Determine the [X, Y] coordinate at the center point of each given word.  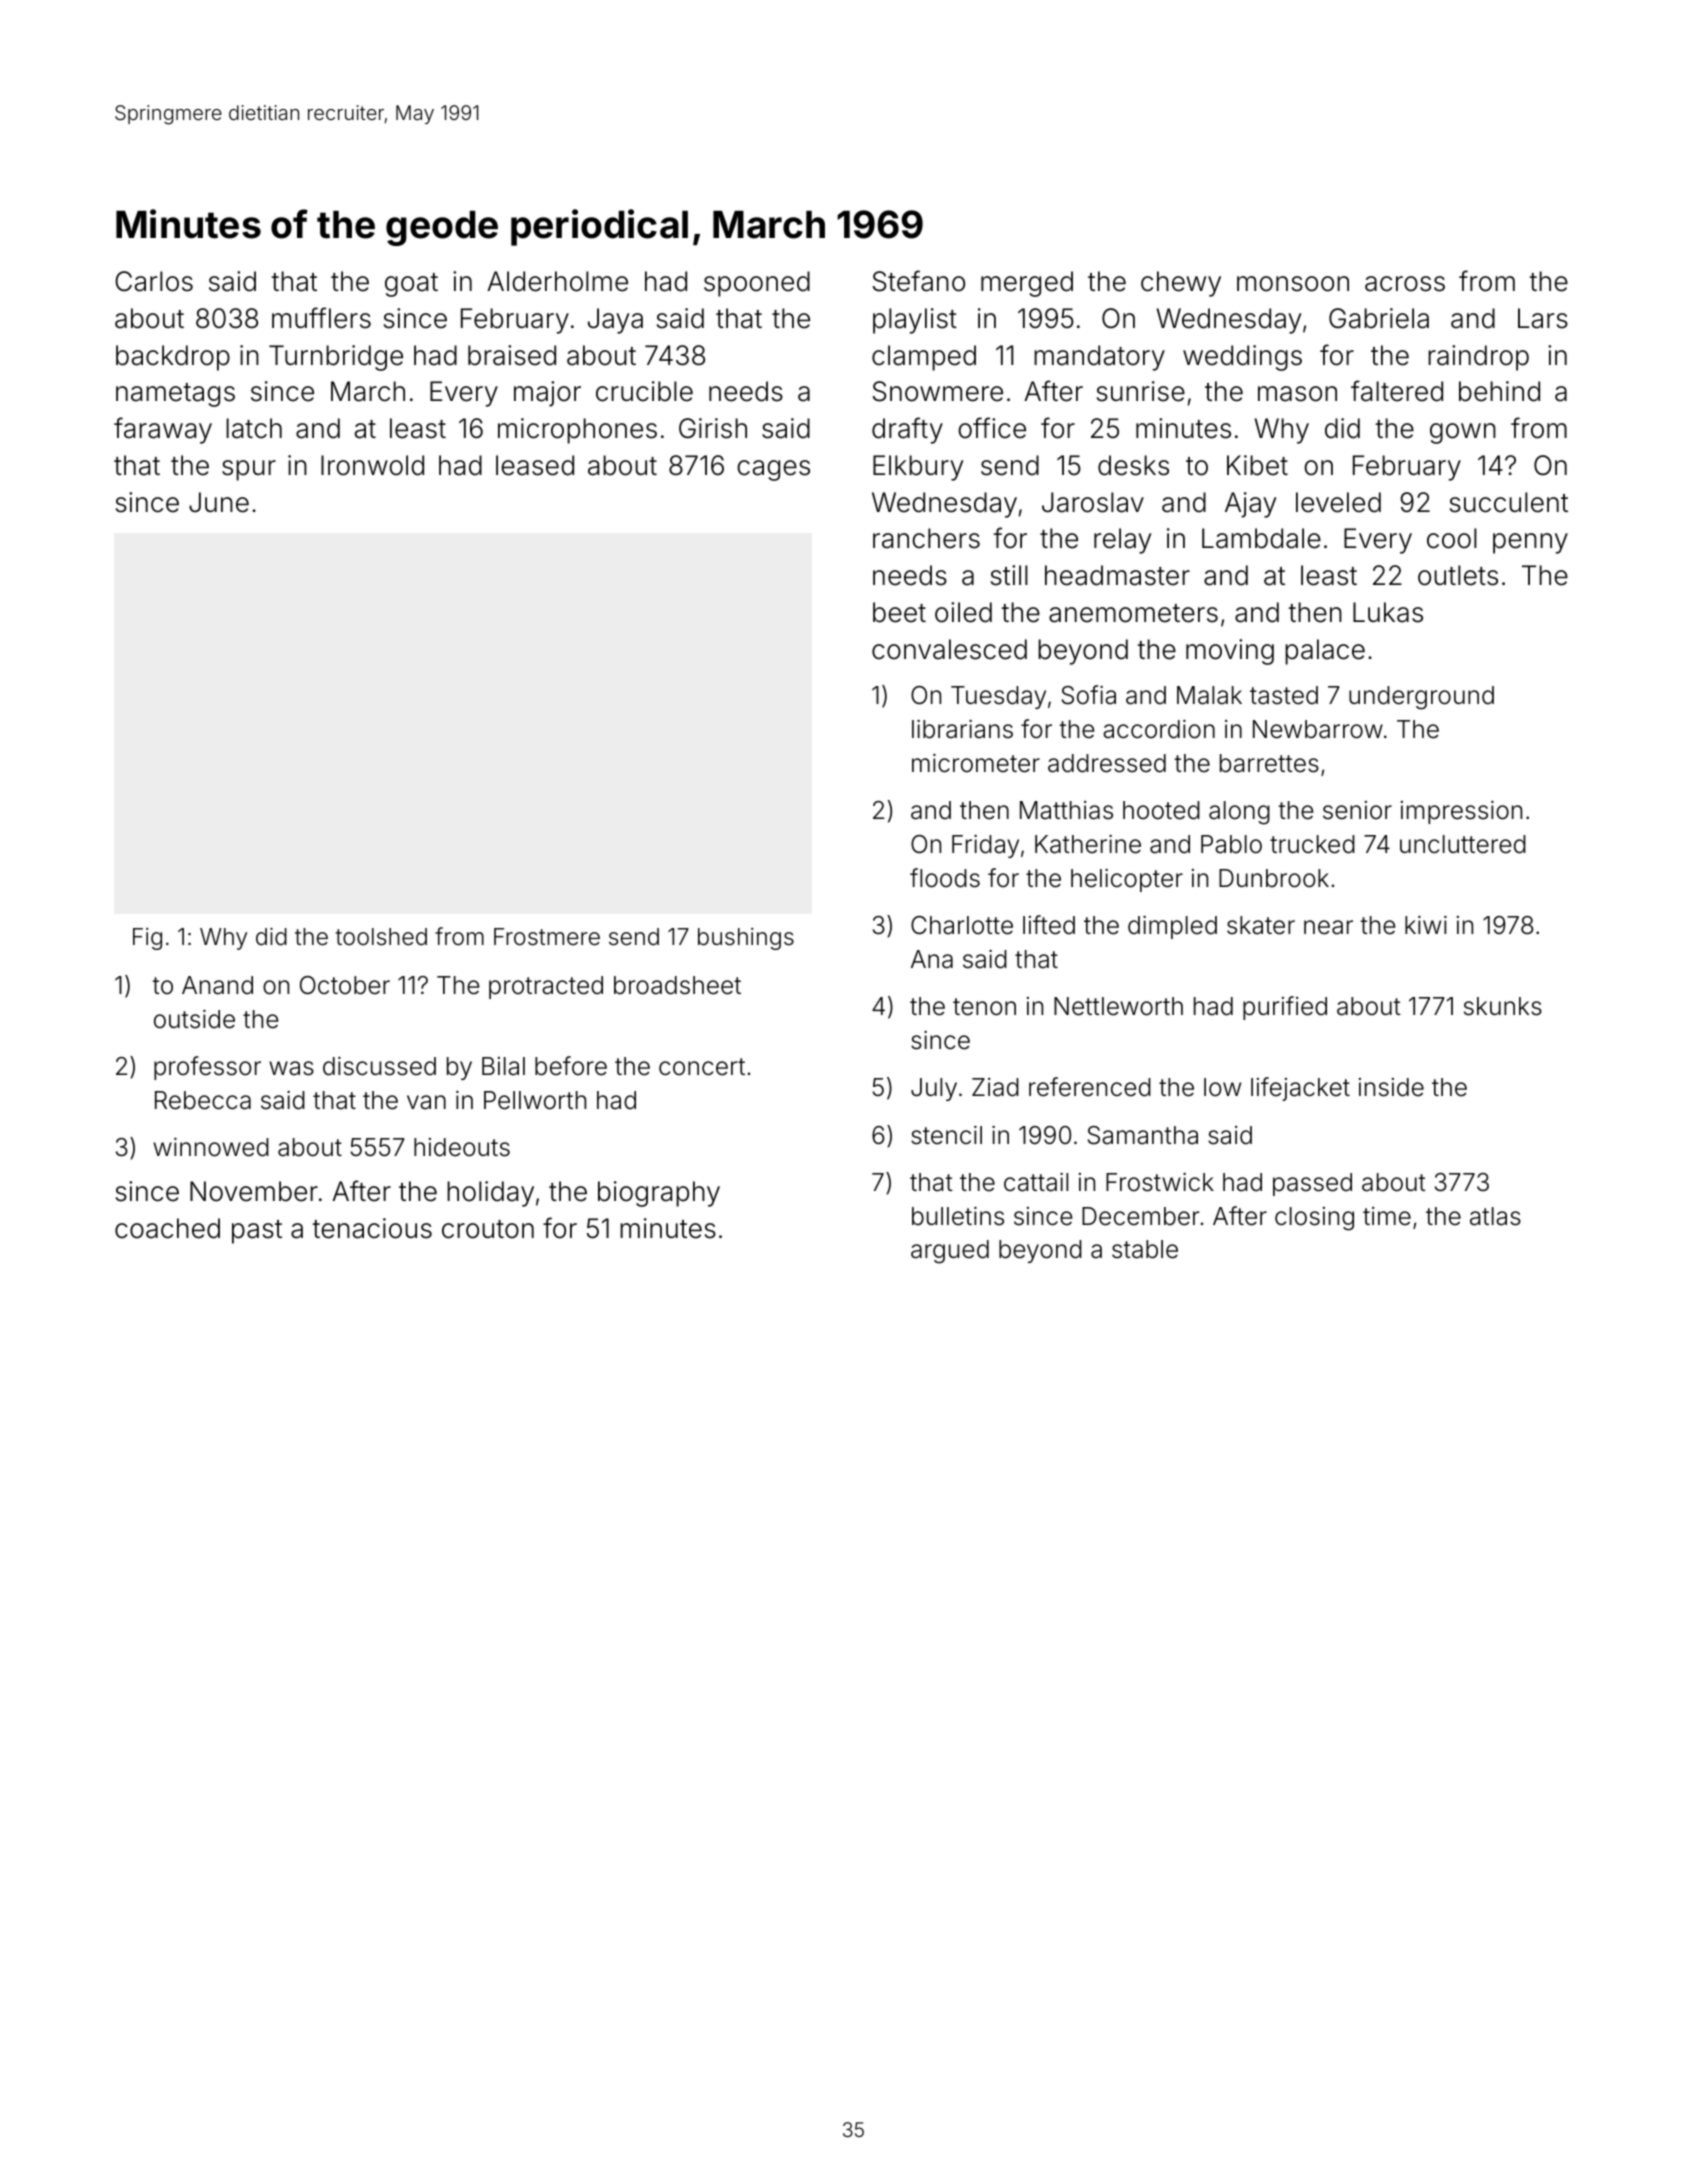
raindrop [1478, 358]
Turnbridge [336, 358]
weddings [1242, 358]
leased [535, 465]
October [345, 985]
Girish [713, 428]
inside [1391, 1087]
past [257, 1232]
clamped [924, 358]
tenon [984, 1007]
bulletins [958, 1216]
